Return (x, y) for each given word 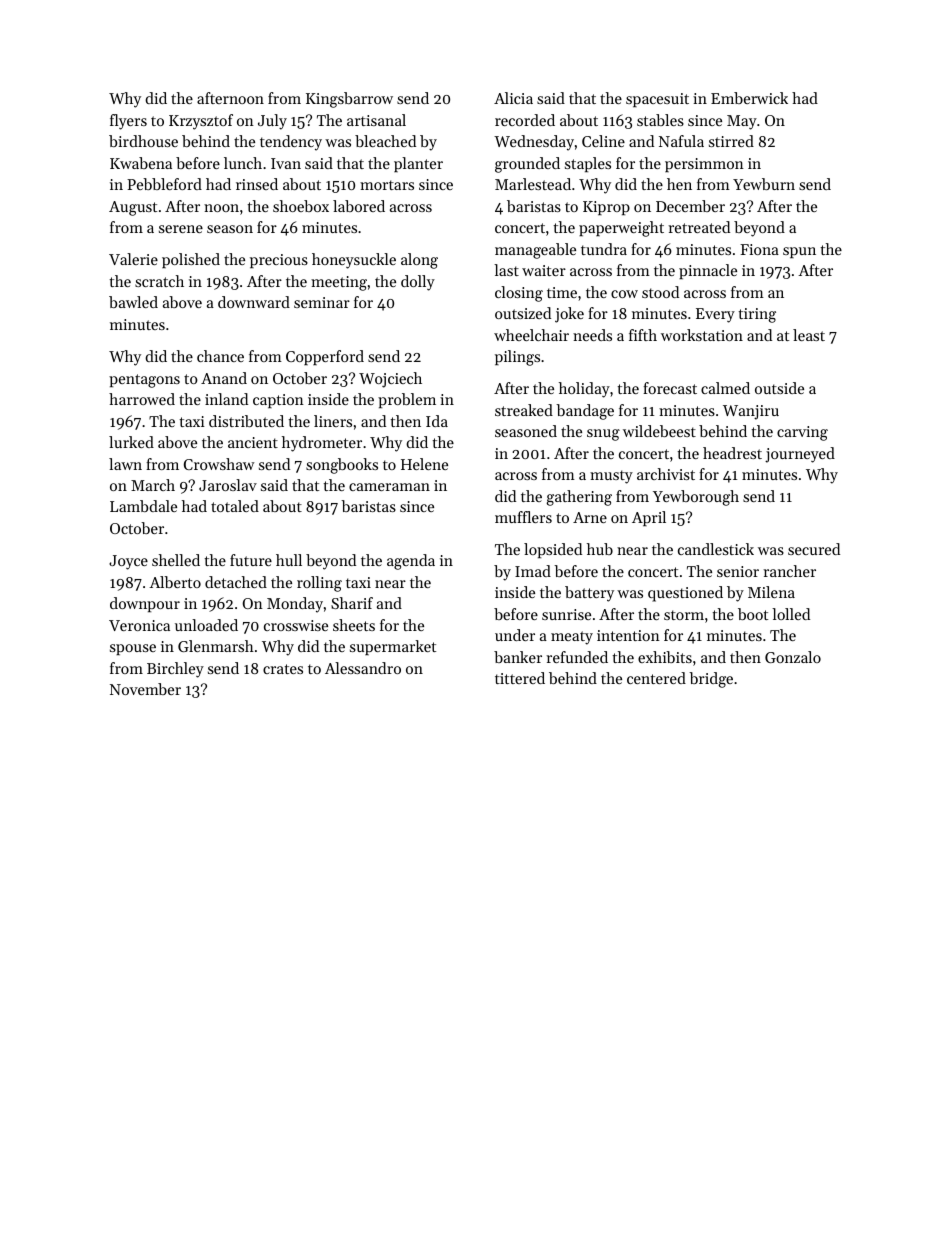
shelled (176, 560)
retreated (699, 227)
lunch (243, 163)
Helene (424, 464)
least (809, 335)
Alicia (513, 98)
